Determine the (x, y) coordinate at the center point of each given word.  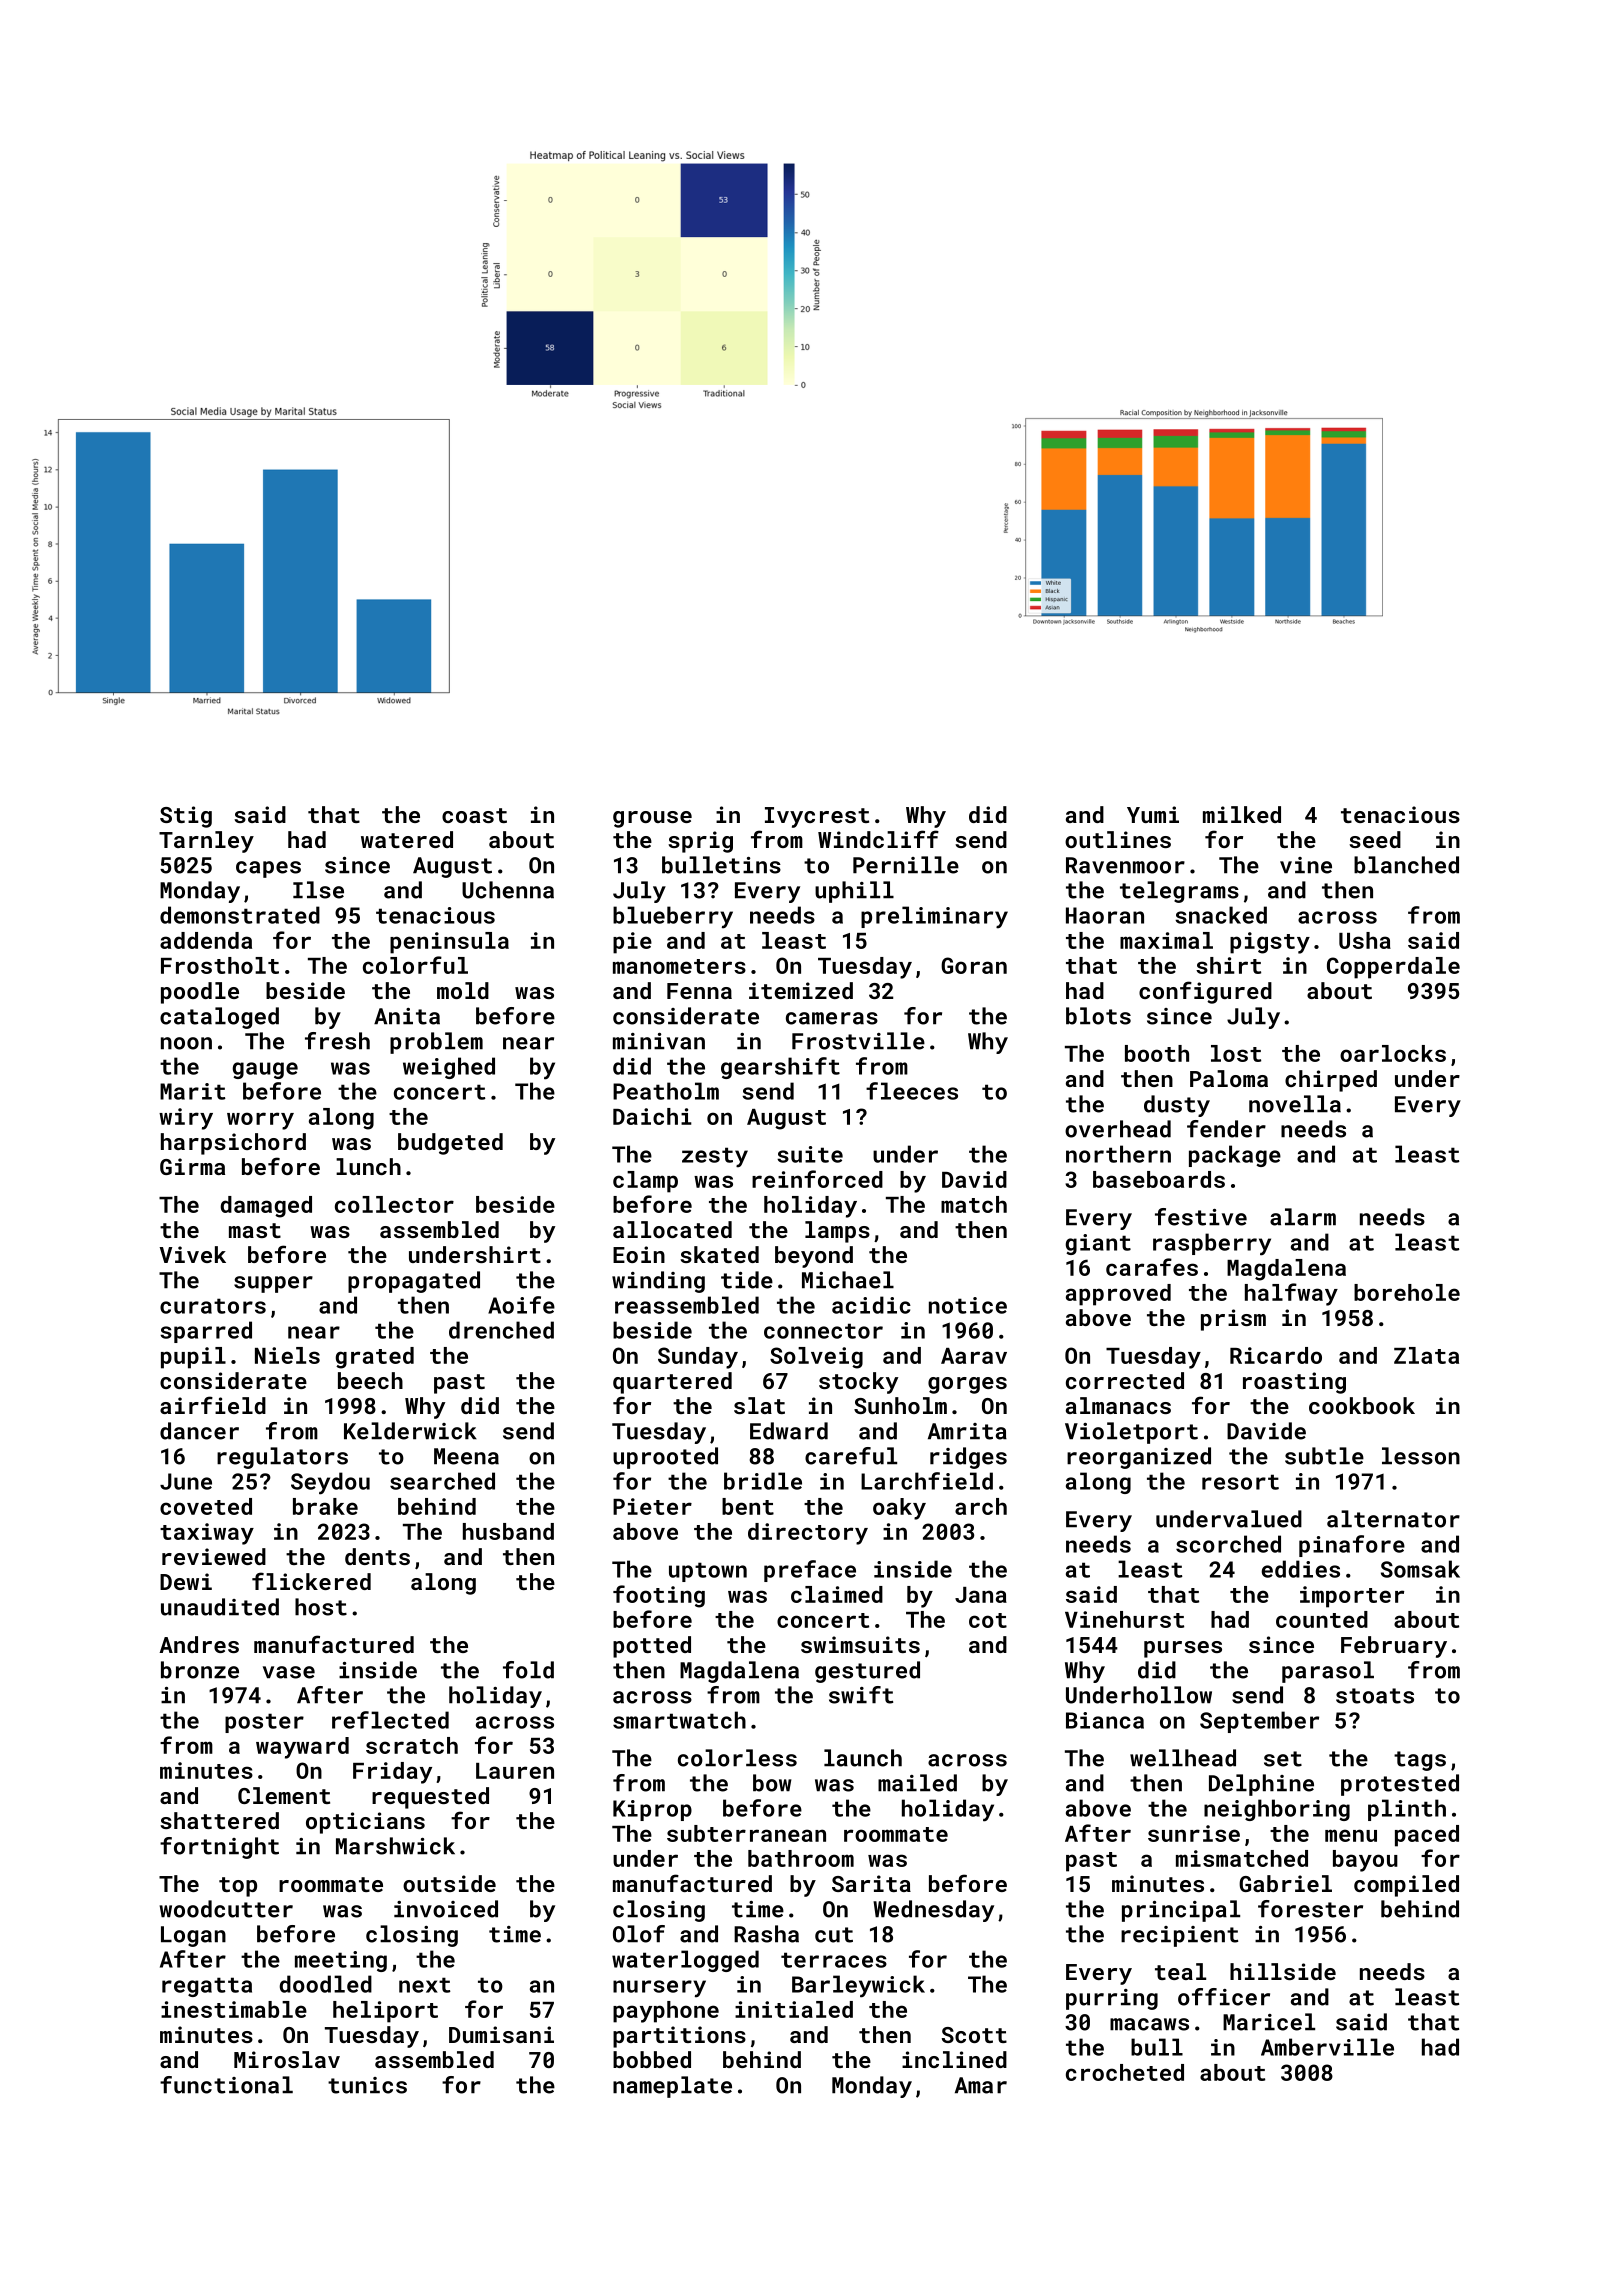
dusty (1177, 1106)
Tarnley (206, 842)
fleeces (912, 1091)
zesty (715, 1157)
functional (226, 2085)
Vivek (192, 1254)
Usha (1365, 940)
